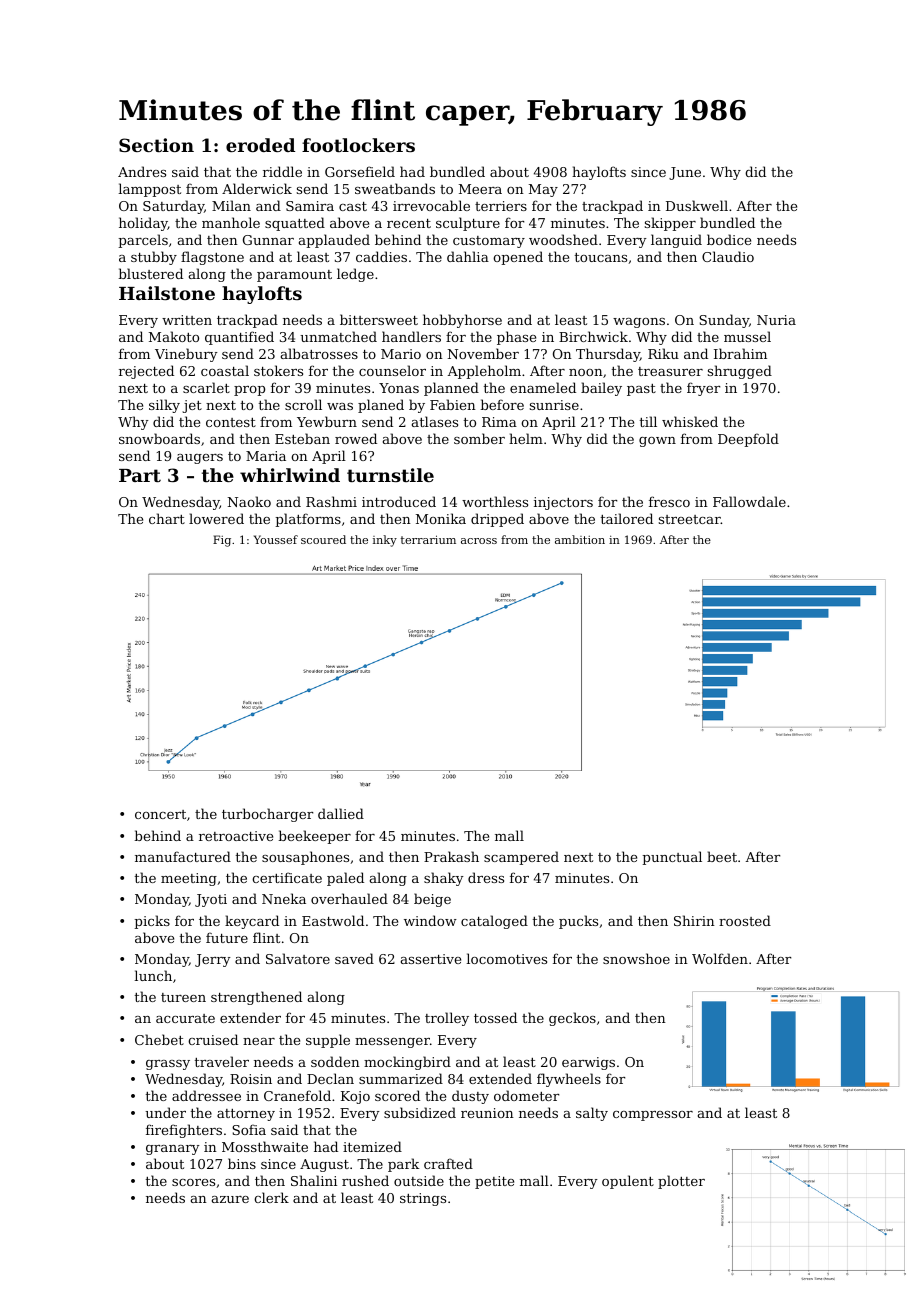 Image resolution: width=924 pixels, height=1308 pixels. What do you see at coordinates (267, 815) in the screenshot?
I see `turbocharger` at bounding box center [267, 815].
